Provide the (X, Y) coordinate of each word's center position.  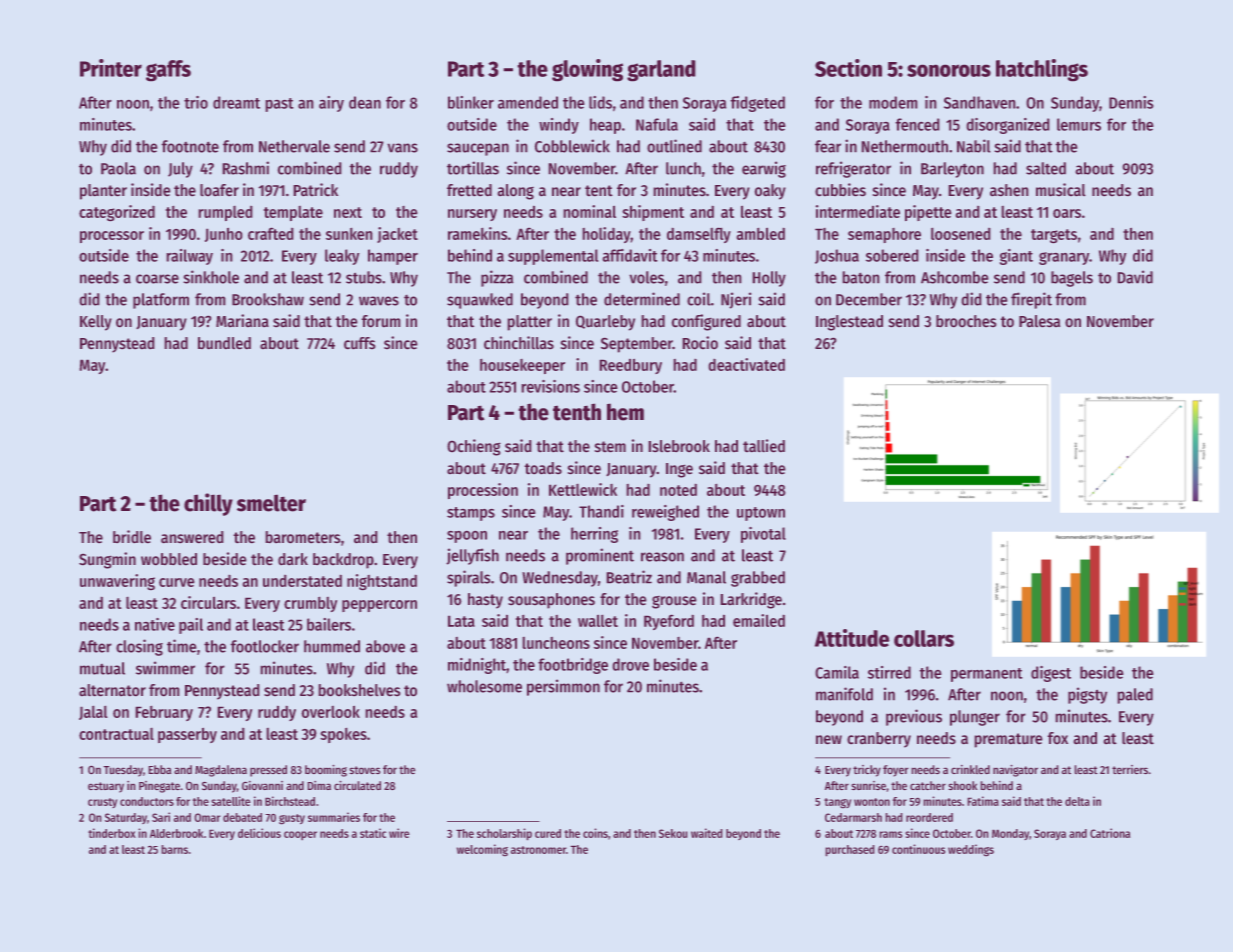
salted (1046, 168)
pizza (497, 278)
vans (402, 148)
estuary (106, 787)
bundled (224, 343)
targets (1054, 236)
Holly (769, 279)
